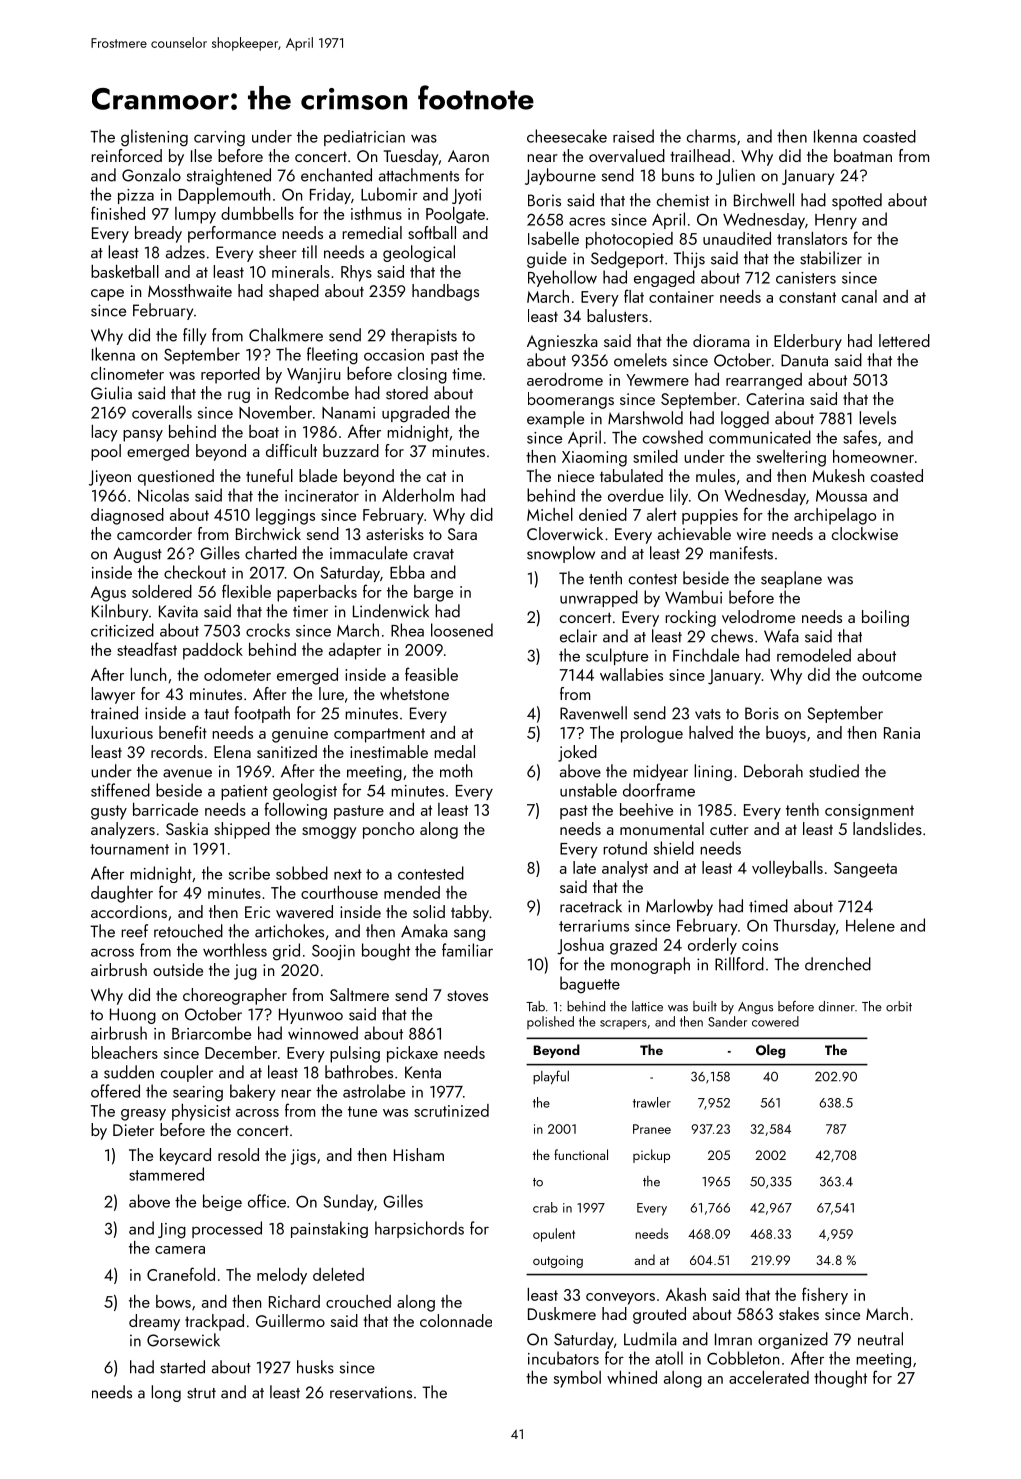  What do you see at coordinates (799, 1313) in the screenshot?
I see `stakes` at bounding box center [799, 1313].
